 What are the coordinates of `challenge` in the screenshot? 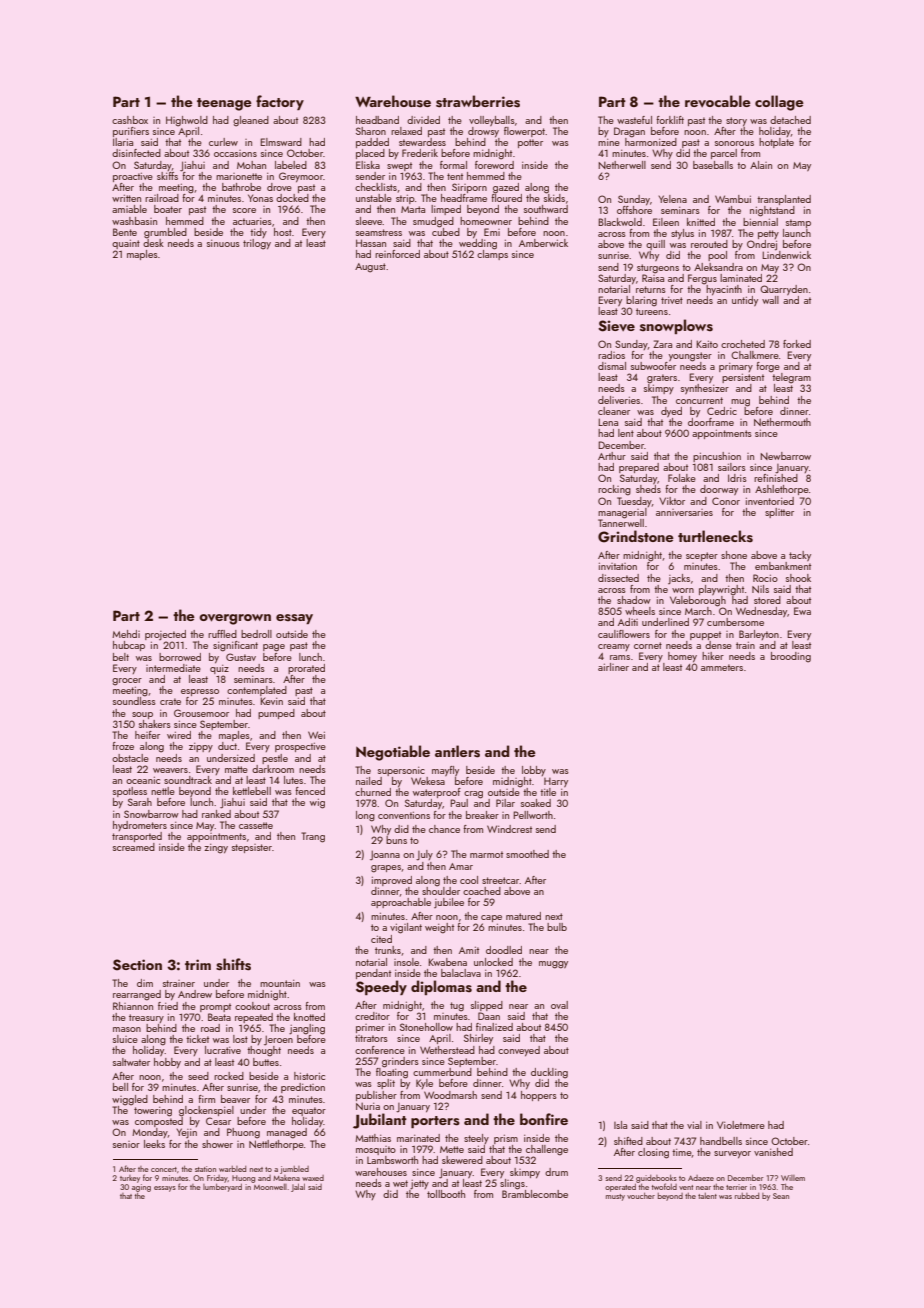 It's located at (547, 1150).
